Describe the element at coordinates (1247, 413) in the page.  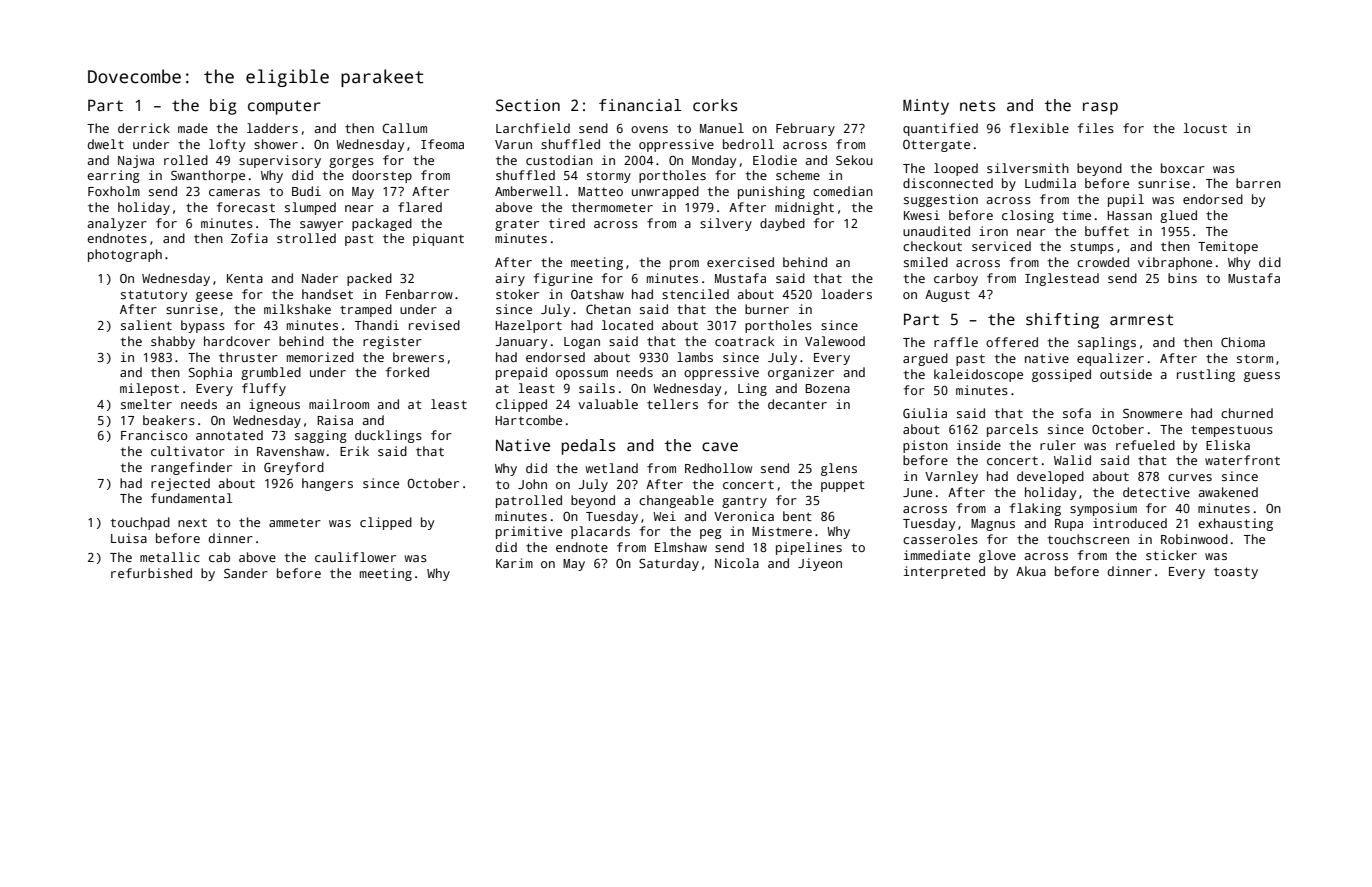
I see `churned` at that location.
